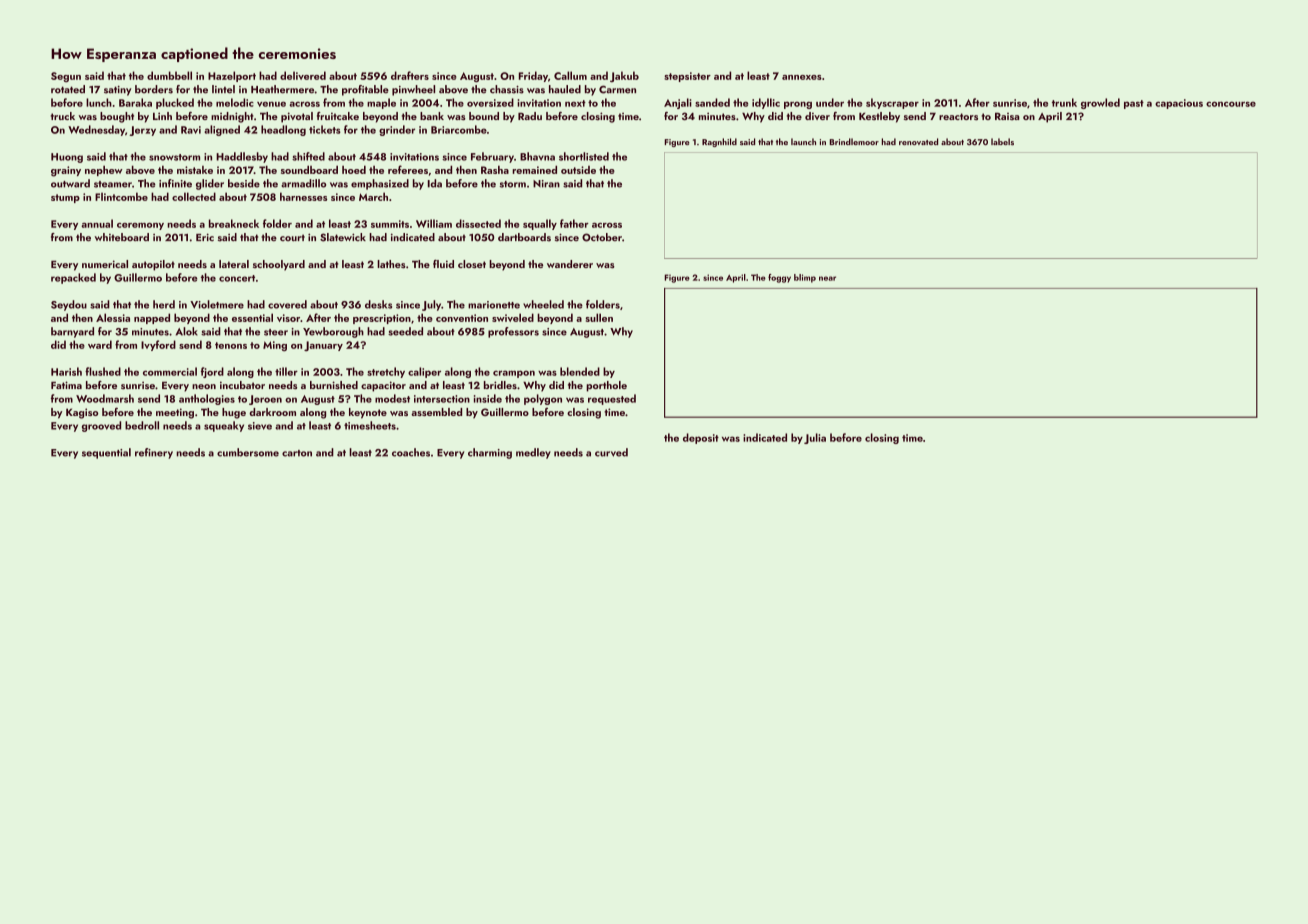 The height and width of the page is (924, 1308). What do you see at coordinates (578, 170) in the page?
I see `outside` at bounding box center [578, 170].
